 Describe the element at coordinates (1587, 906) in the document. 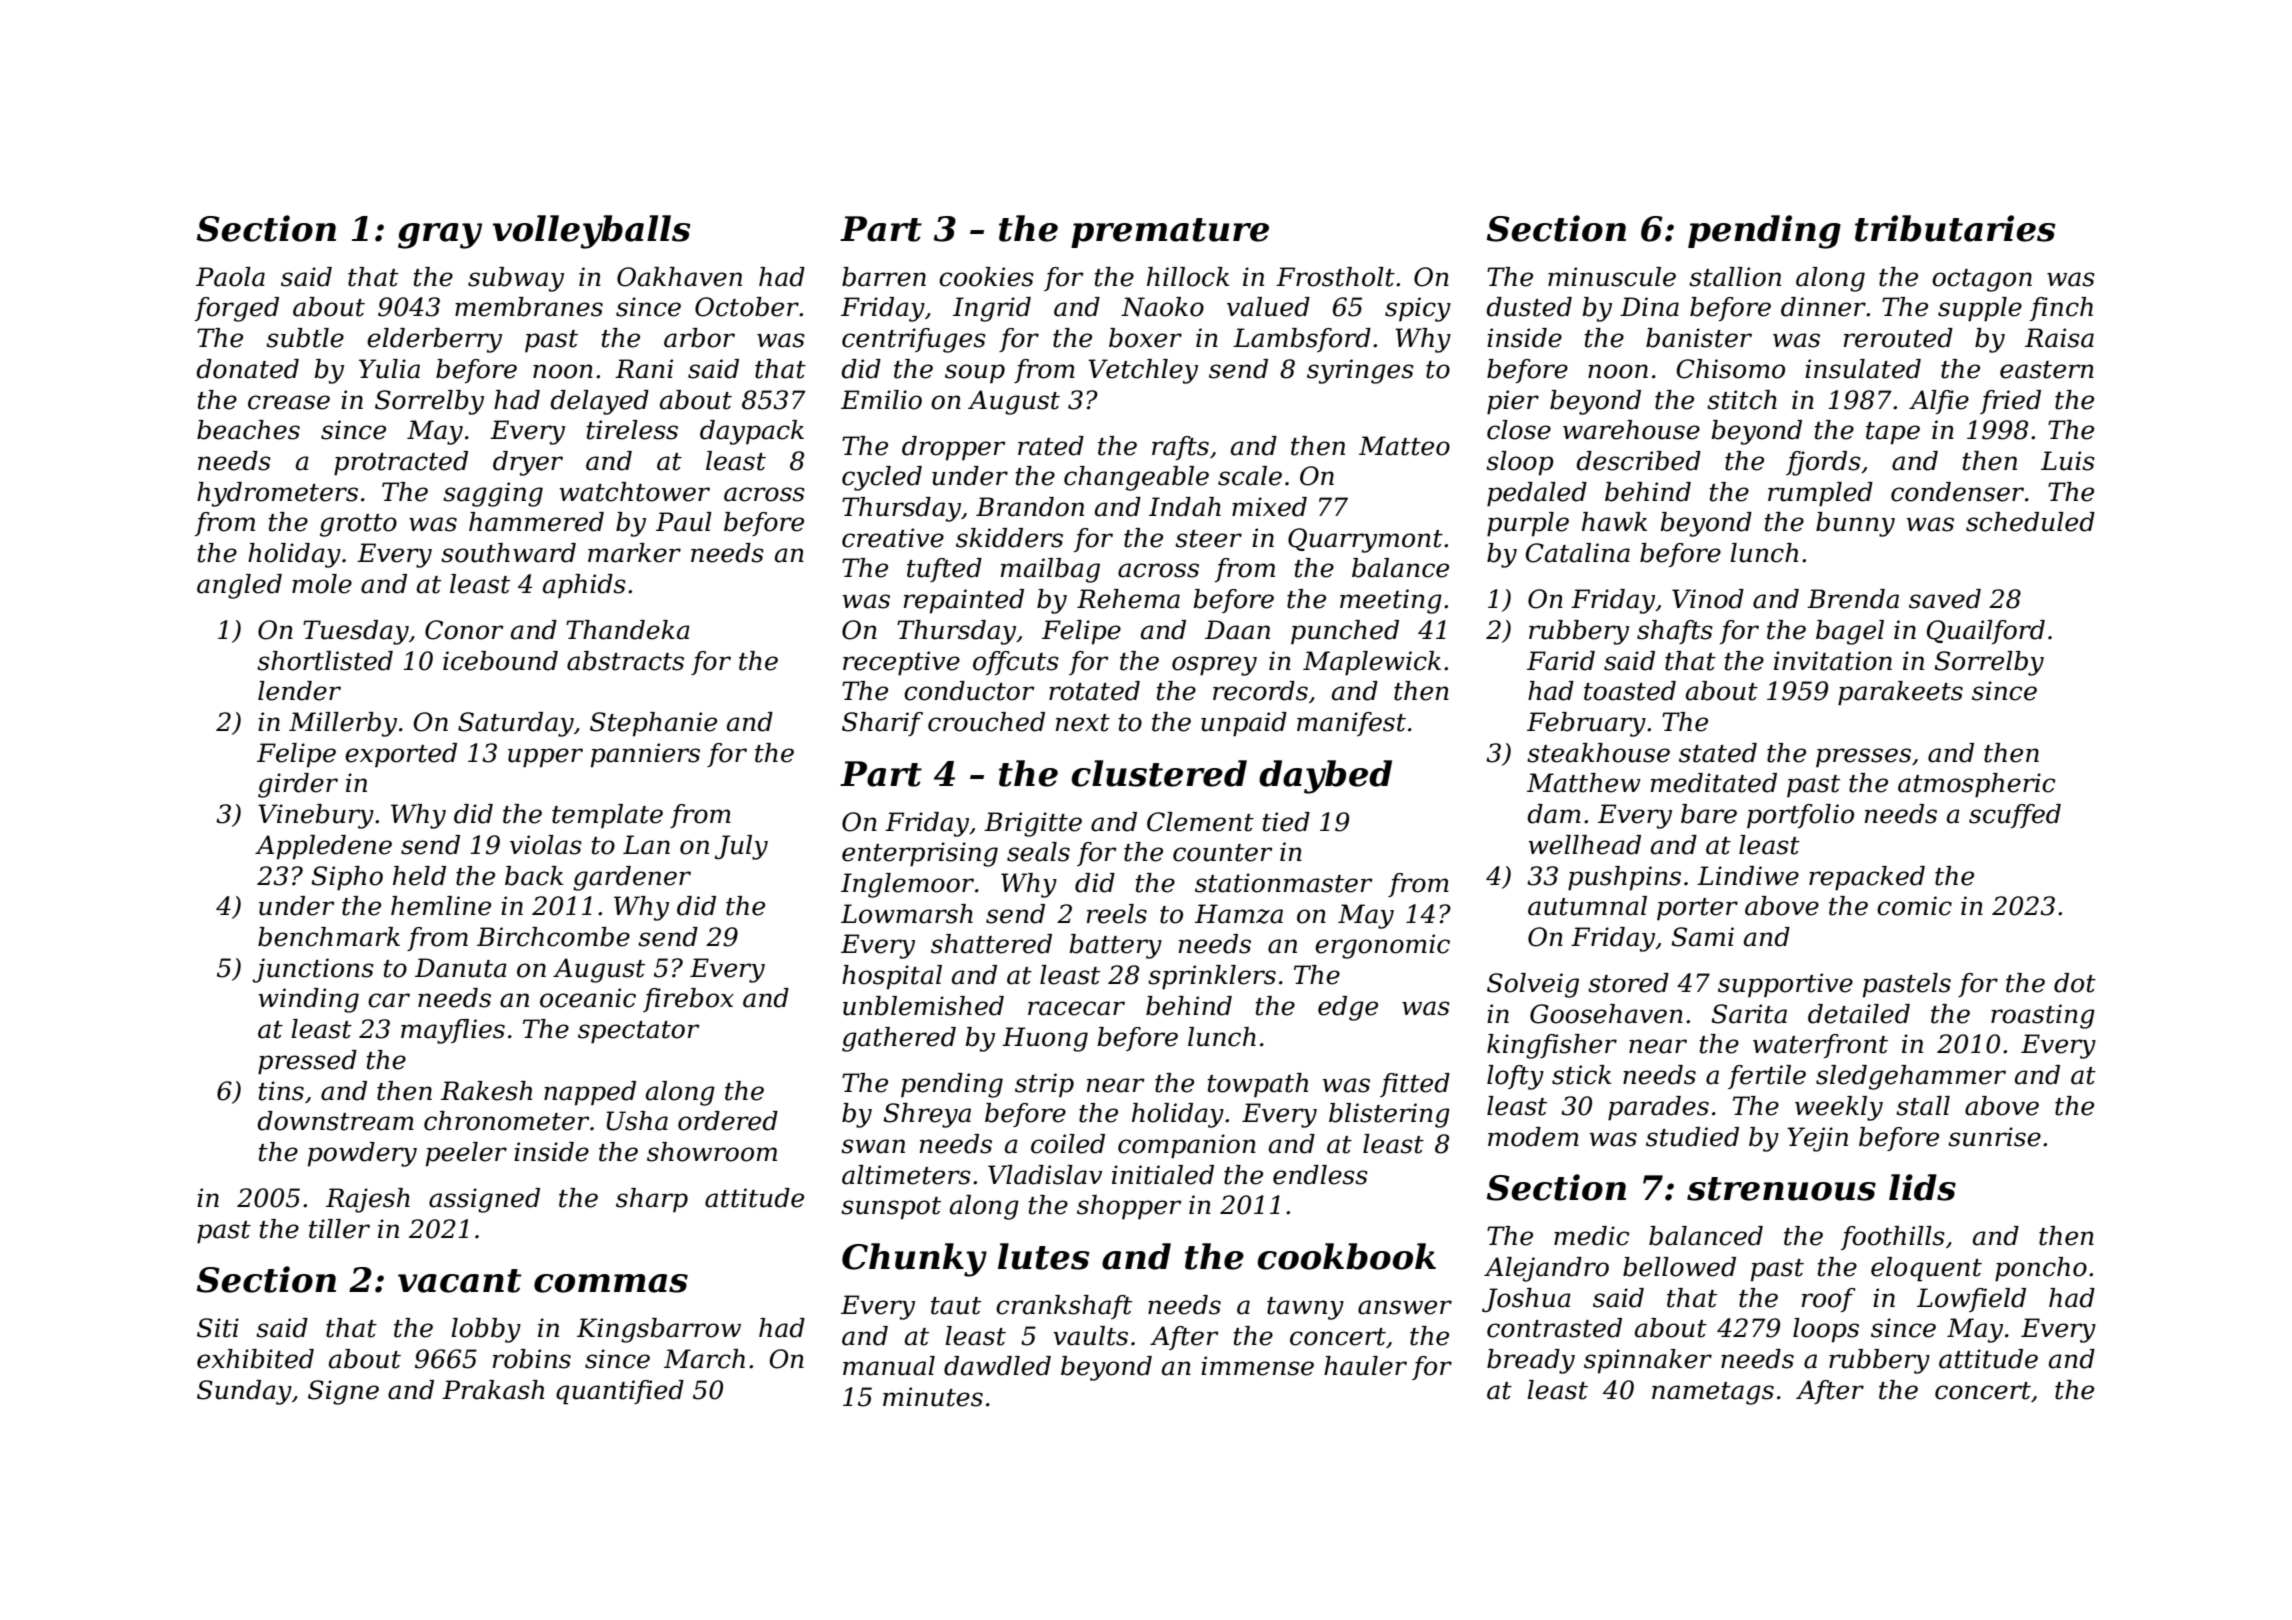

I see `autumnal` at that location.
